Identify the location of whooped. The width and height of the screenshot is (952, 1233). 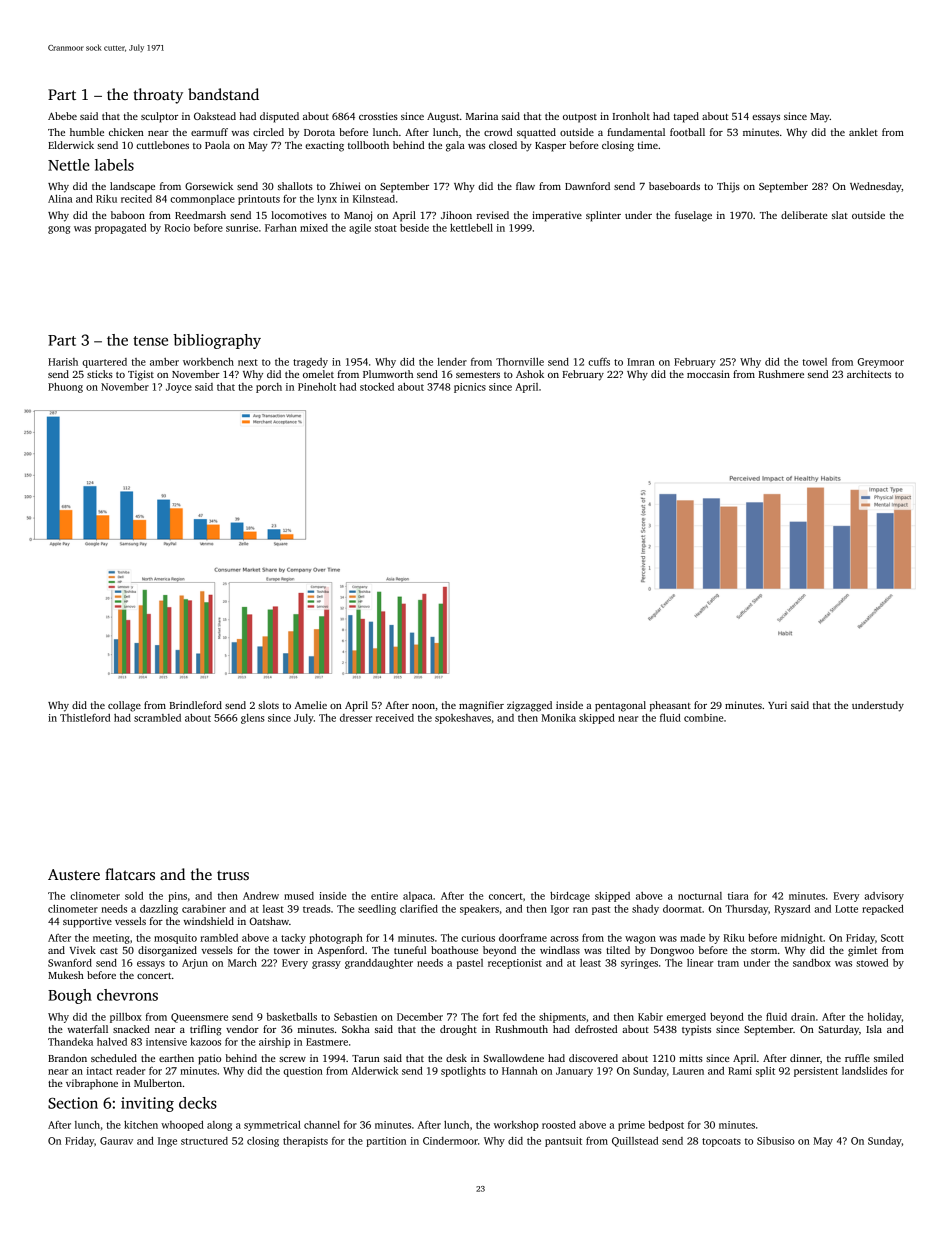
(182, 1126).
